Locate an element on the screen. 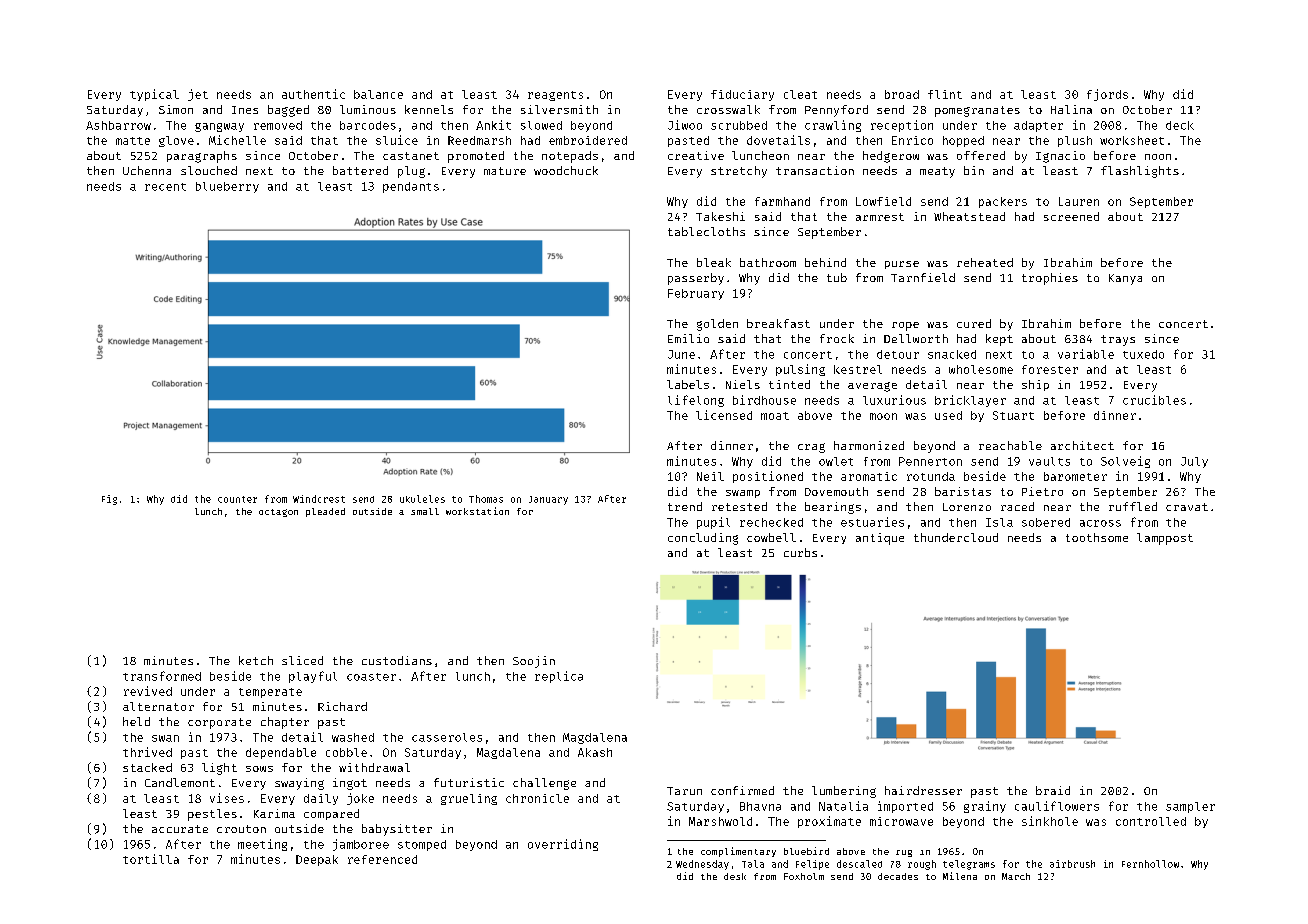  blueberry is located at coordinates (227, 187).
